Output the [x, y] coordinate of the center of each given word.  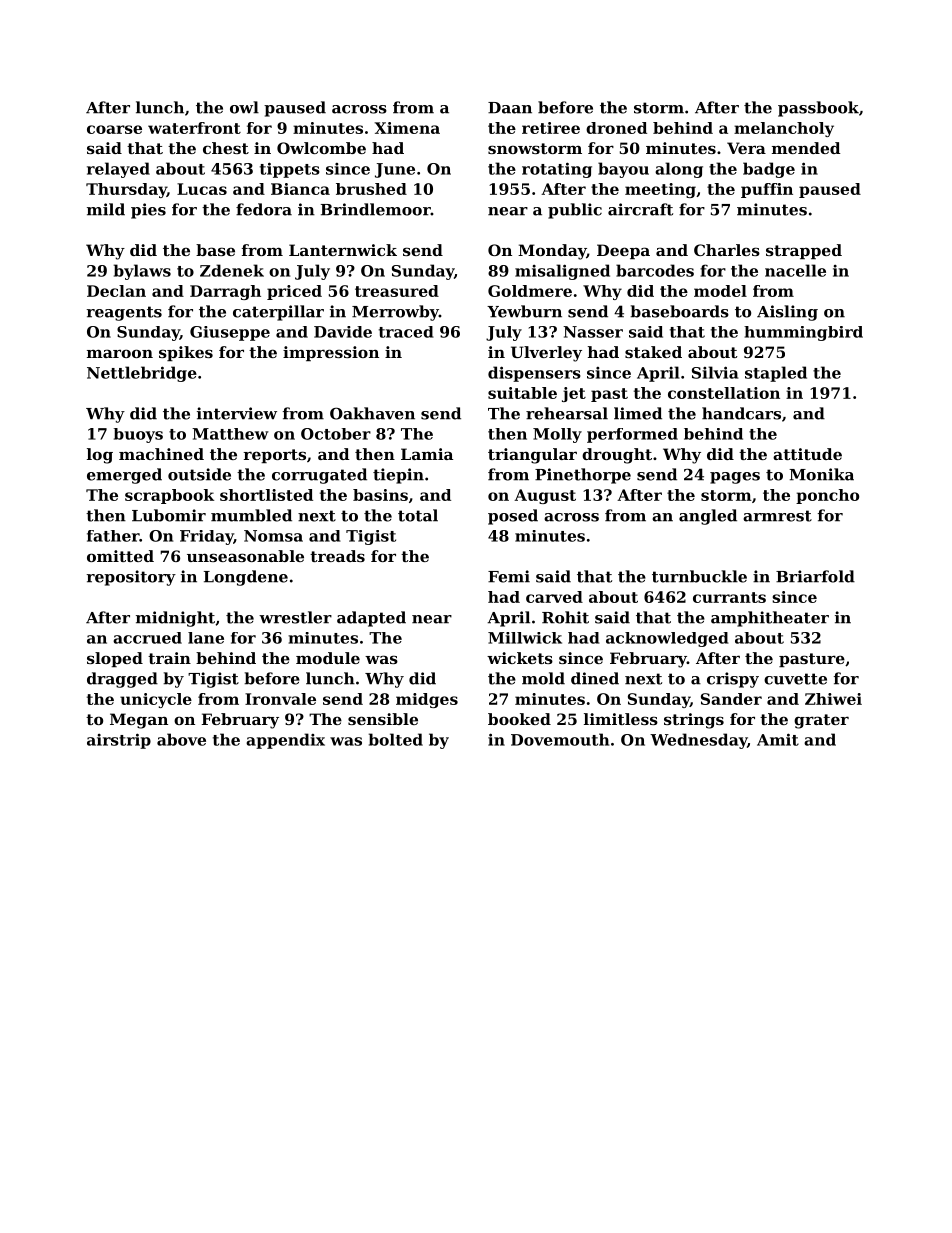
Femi [509, 576]
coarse [114, 129]
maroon [120, 353]
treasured [397, 291]
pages [735, 478]
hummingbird [803, 333]
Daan [510, 108]
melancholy [784, 129]
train [169, 658]
